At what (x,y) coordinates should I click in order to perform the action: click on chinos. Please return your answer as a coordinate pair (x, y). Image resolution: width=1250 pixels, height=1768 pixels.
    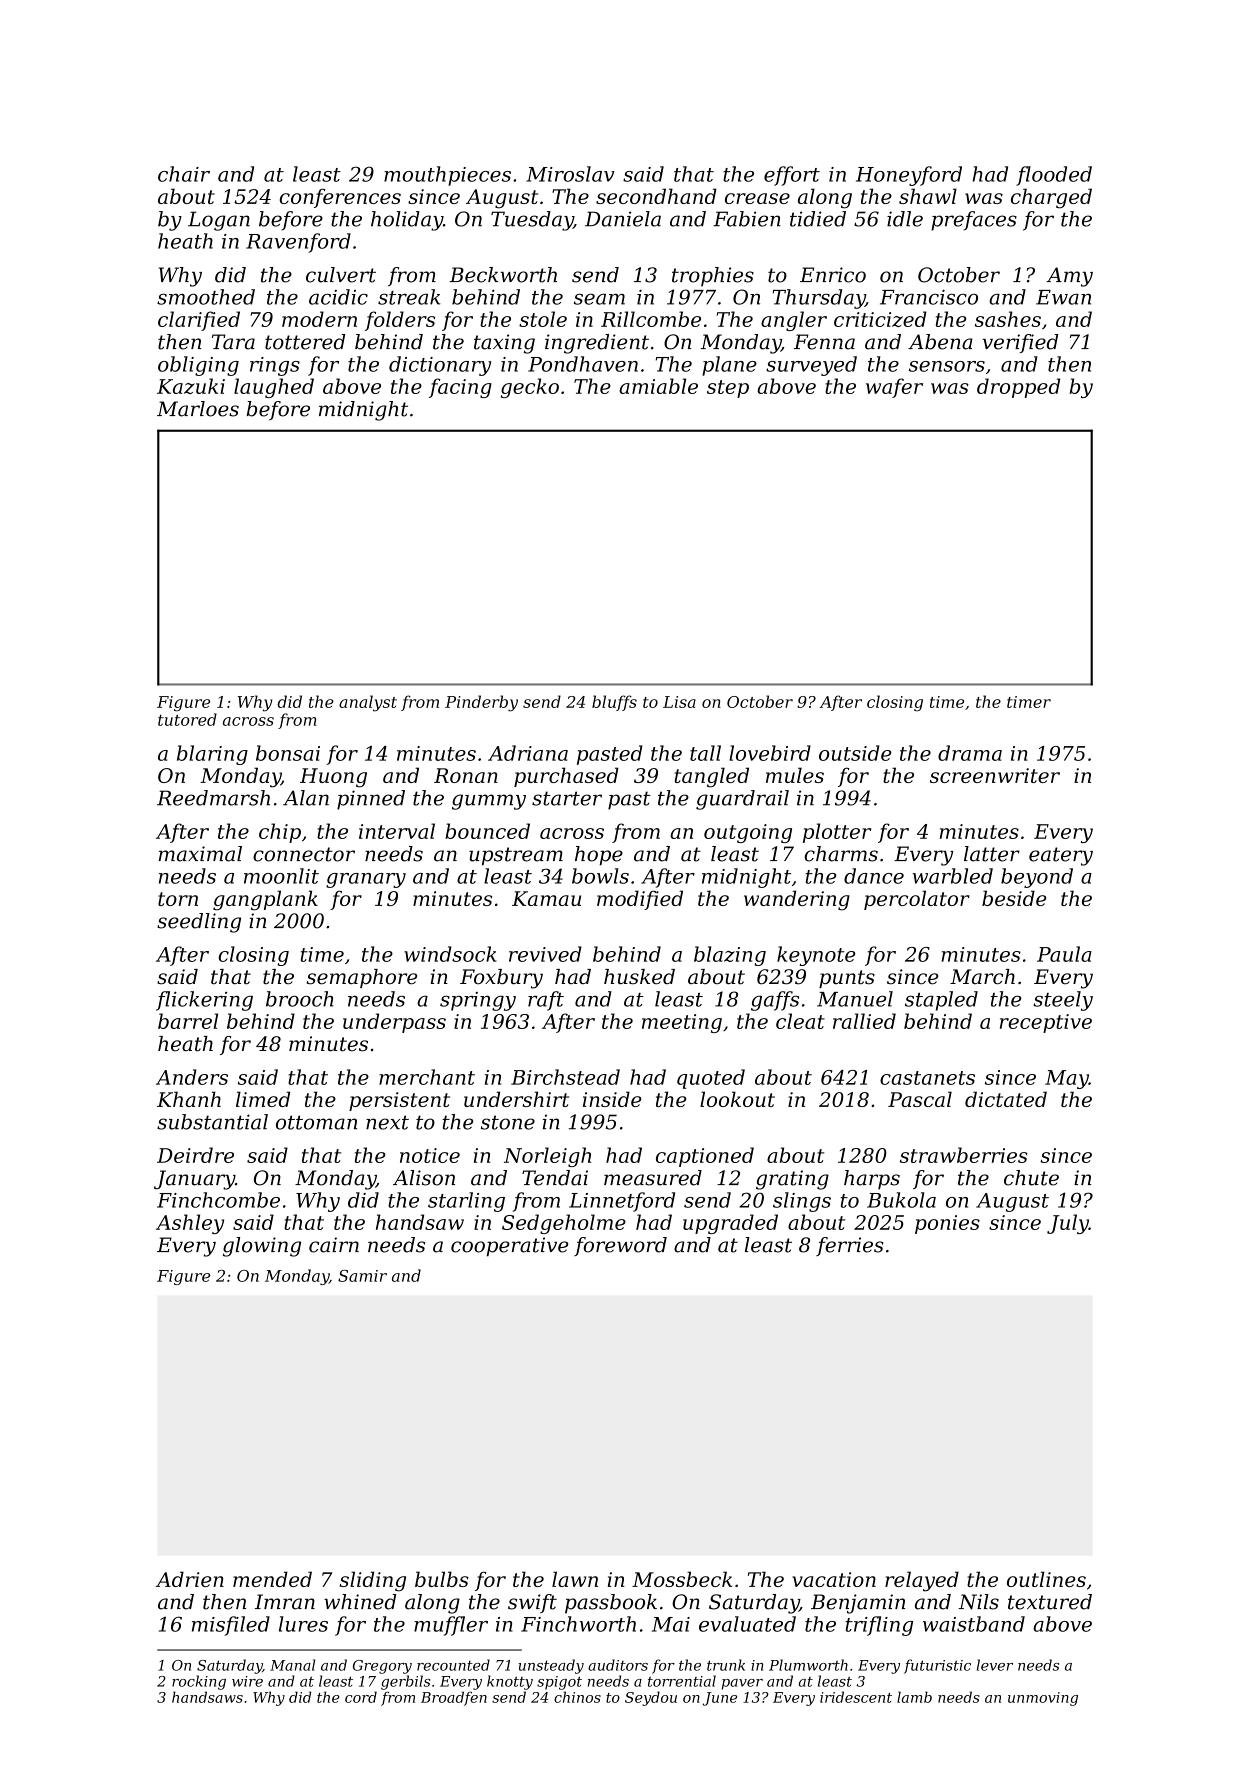
    Looking at the image, I should click on (577, 1697).
